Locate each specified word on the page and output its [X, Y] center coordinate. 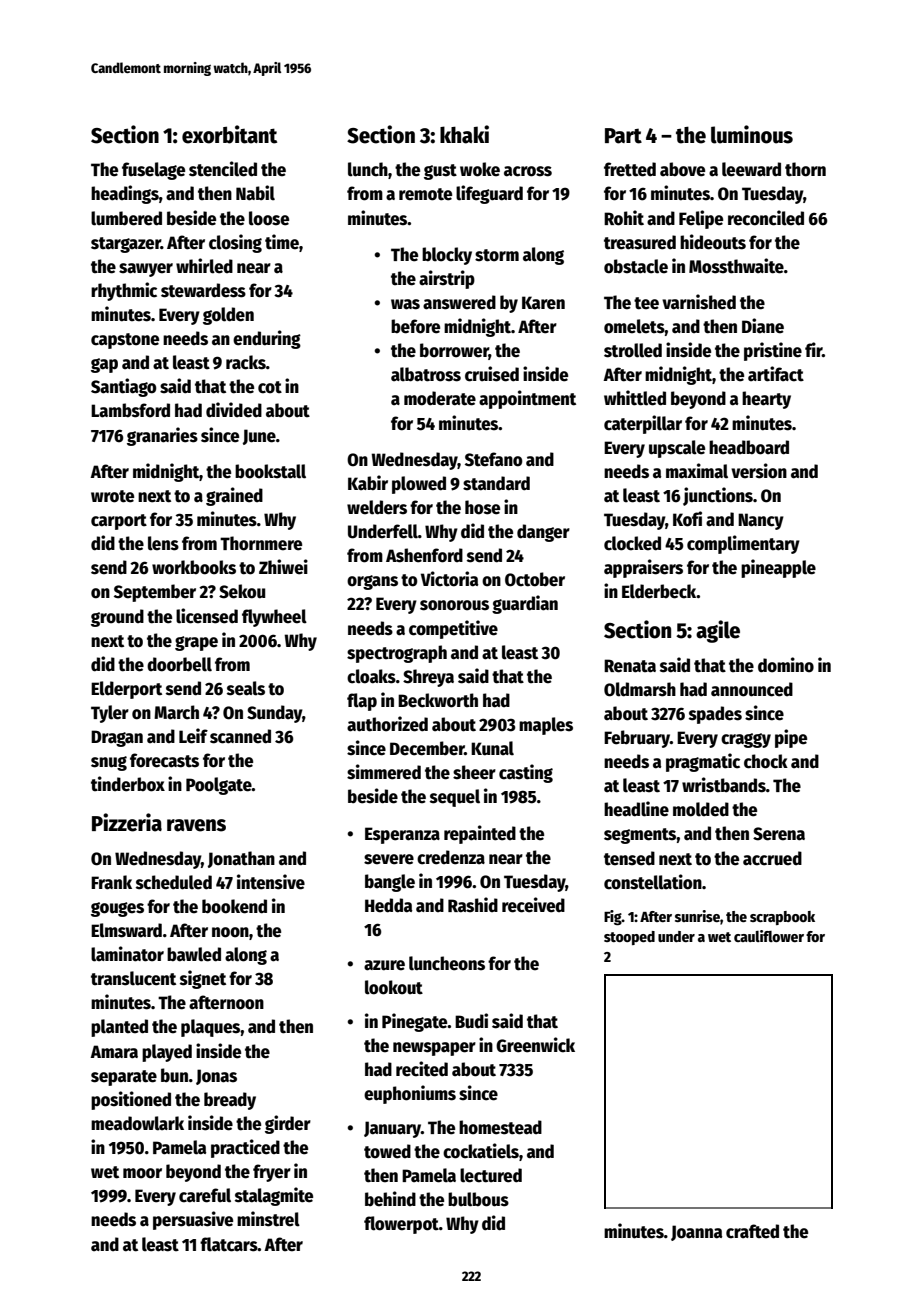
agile [718, 631]
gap [104, 365]
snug [109, 763]
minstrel [268, 1219]
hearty [766, 400]
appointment [527, 399]
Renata [630, 666]
